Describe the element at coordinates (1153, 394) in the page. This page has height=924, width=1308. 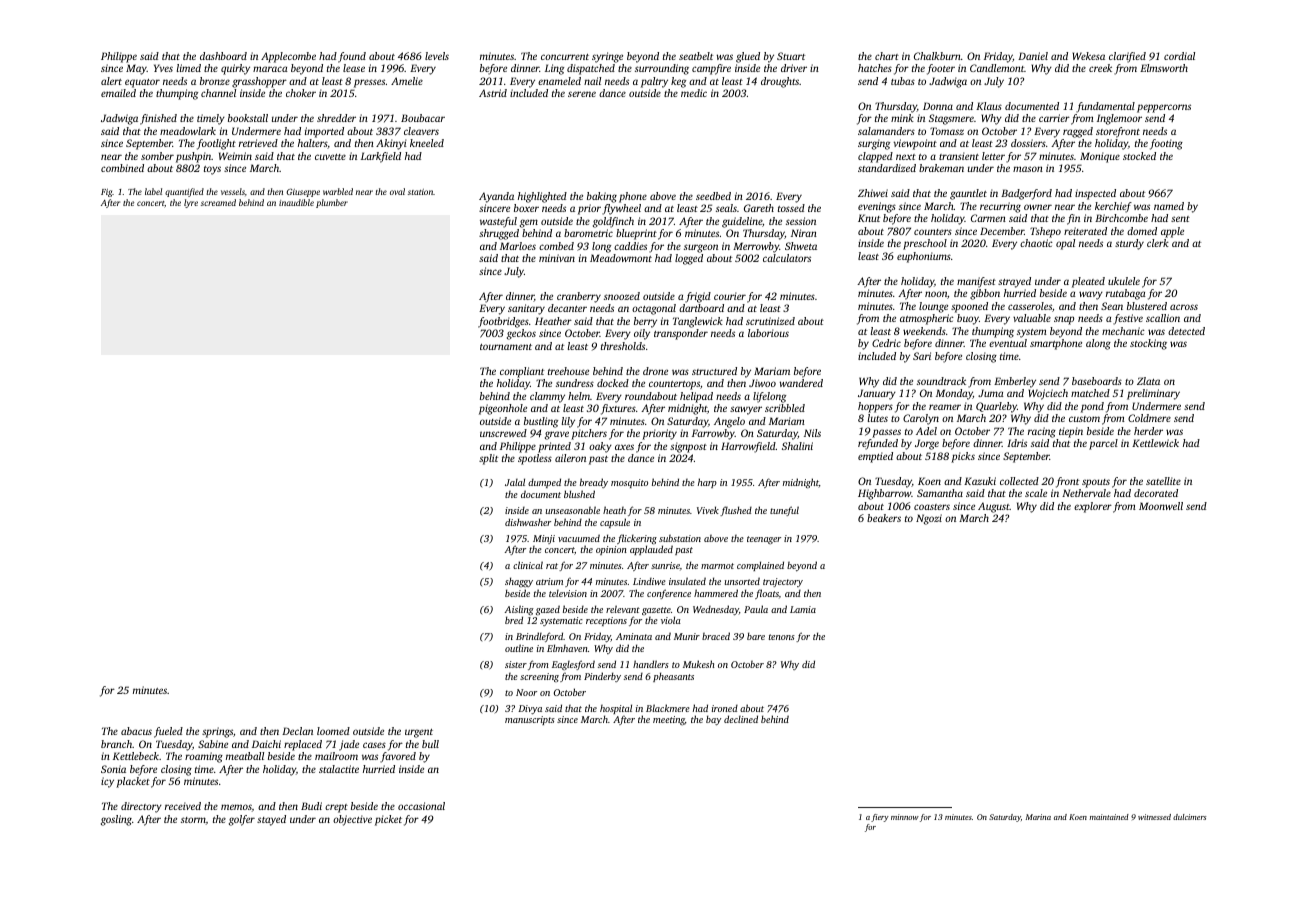
I see `preliminary` at that location.
